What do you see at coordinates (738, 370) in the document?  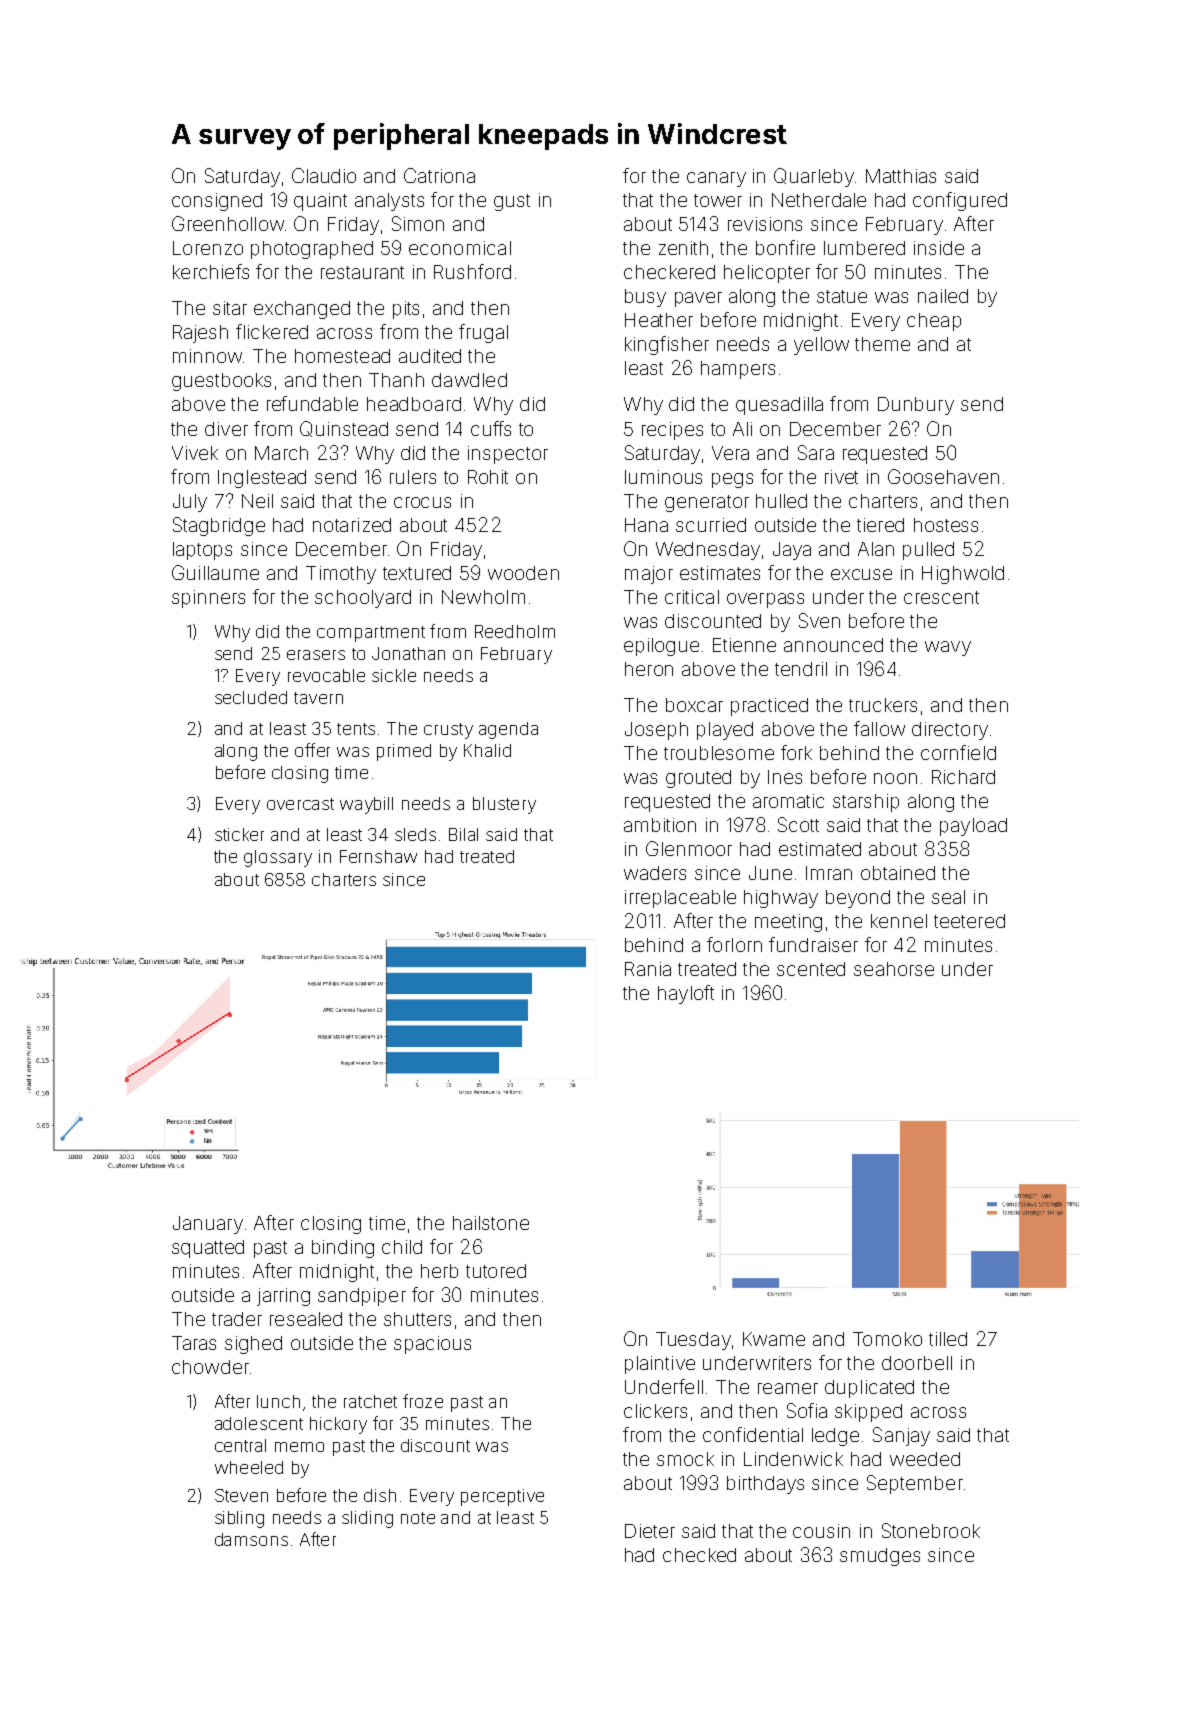 I see `hampers` at bounding box center [738, 370].
